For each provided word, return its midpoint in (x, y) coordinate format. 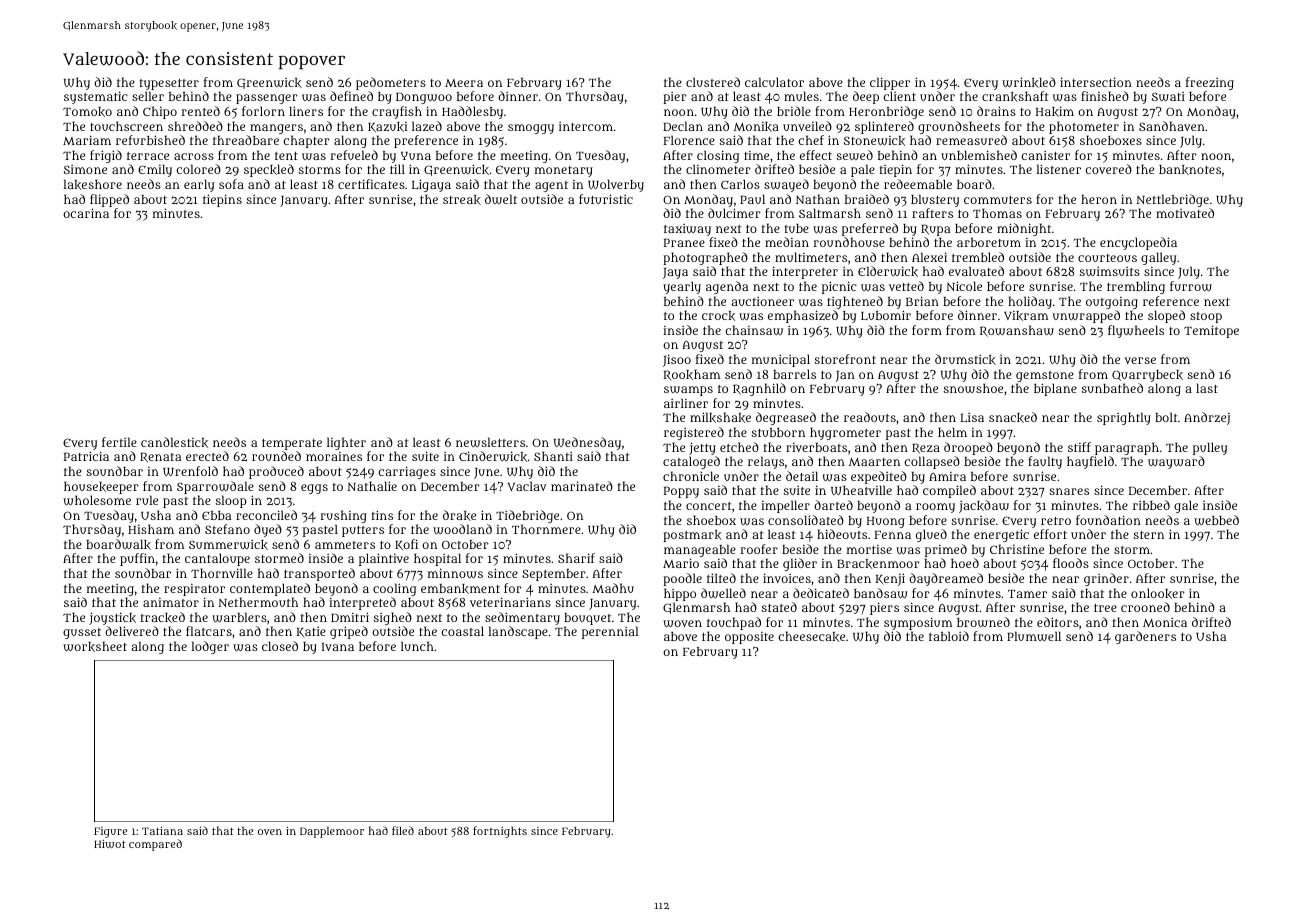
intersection (1096, 82)
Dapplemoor (332, 832)
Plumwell (1034, 636)
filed (403, 830)
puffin (137, 559)
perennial (610, 632)
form (927, 330)
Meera (464, 83)
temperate (292, 444)
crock (718, 316)
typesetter (169, 84)
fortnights (500, 832)
